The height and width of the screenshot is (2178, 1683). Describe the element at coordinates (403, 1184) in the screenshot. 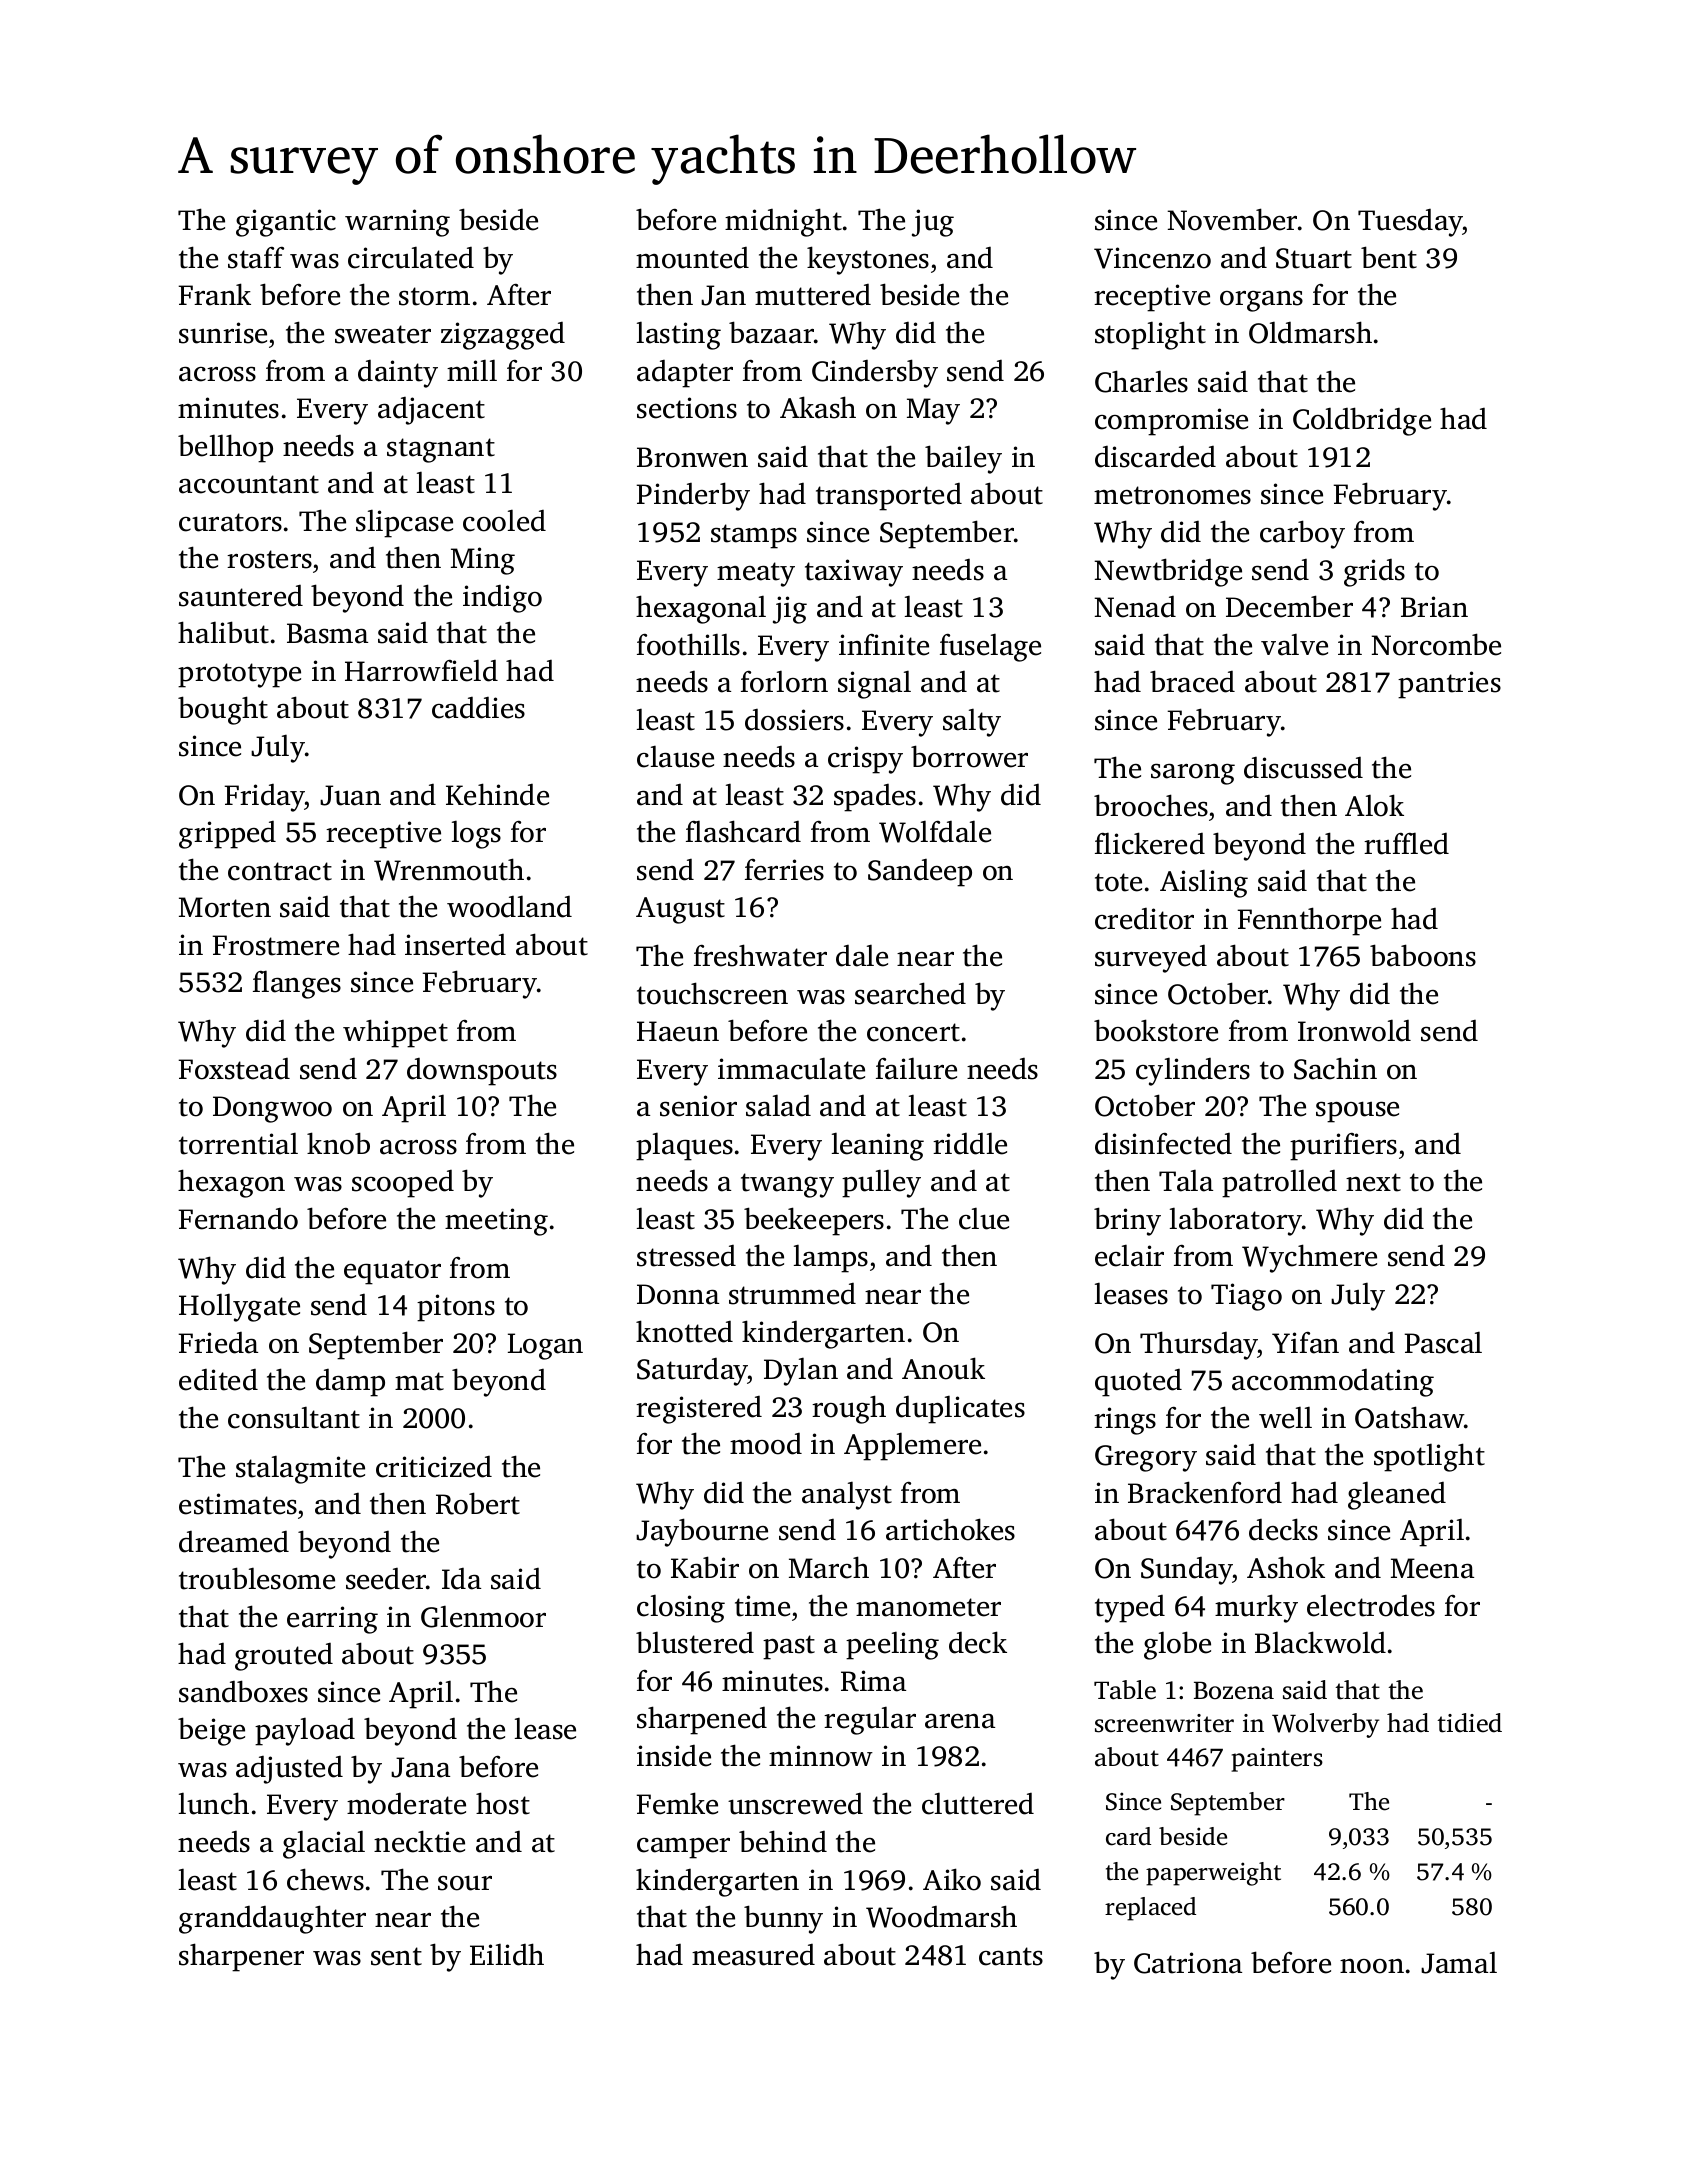

I see `scooped` at that location.
